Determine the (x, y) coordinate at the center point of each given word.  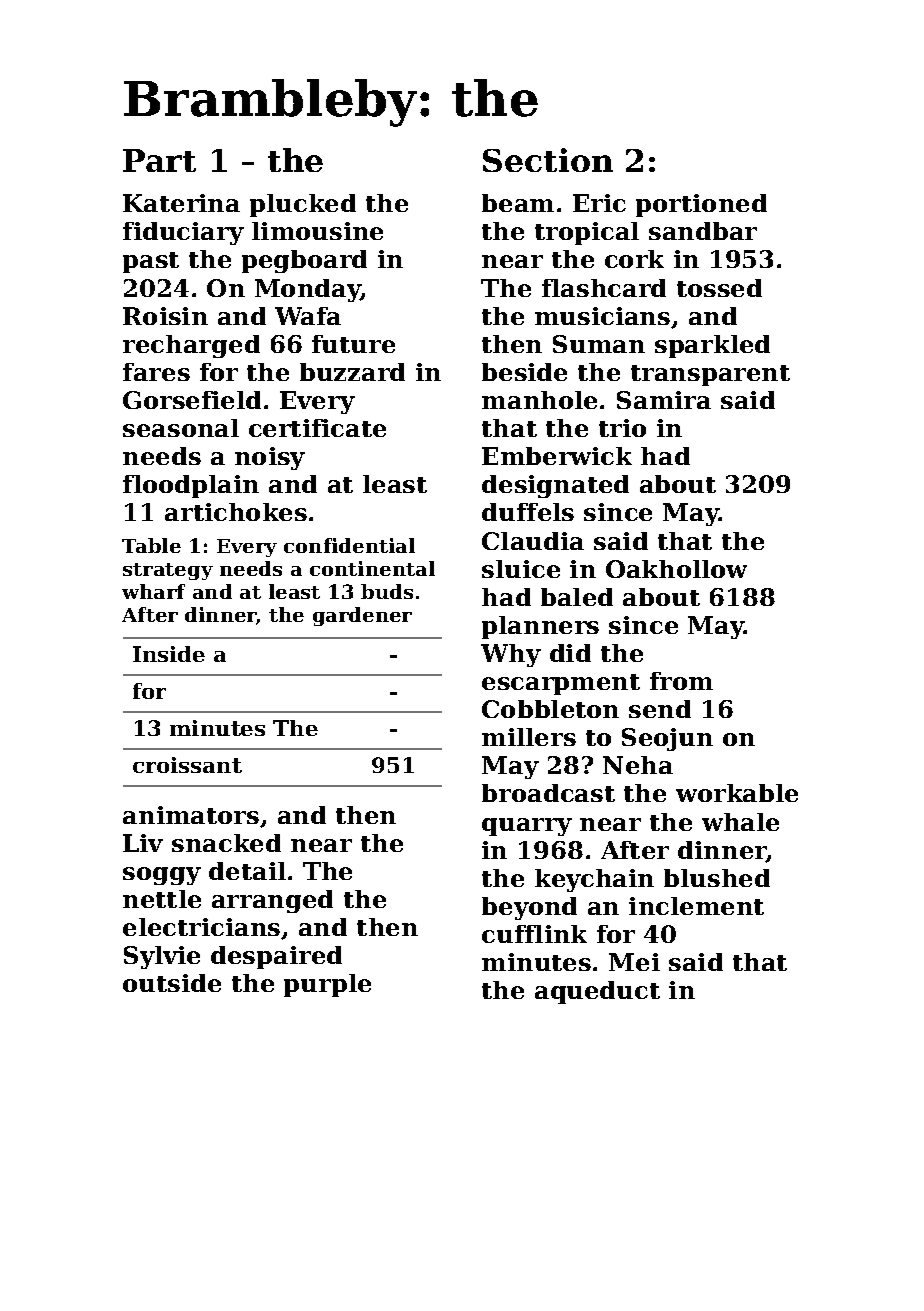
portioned (701, 205)
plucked (303, 205)
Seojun (667, 739)
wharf (153, 591)
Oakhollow (676, 569)
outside (172, 983)
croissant (187, 765)
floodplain (191, 486)
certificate (317, 428)
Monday (308, 290)
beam (518, 203)
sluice (521, 569)
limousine (317, 231)
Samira (664, 400)
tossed (719, 288)
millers (529, 737)
